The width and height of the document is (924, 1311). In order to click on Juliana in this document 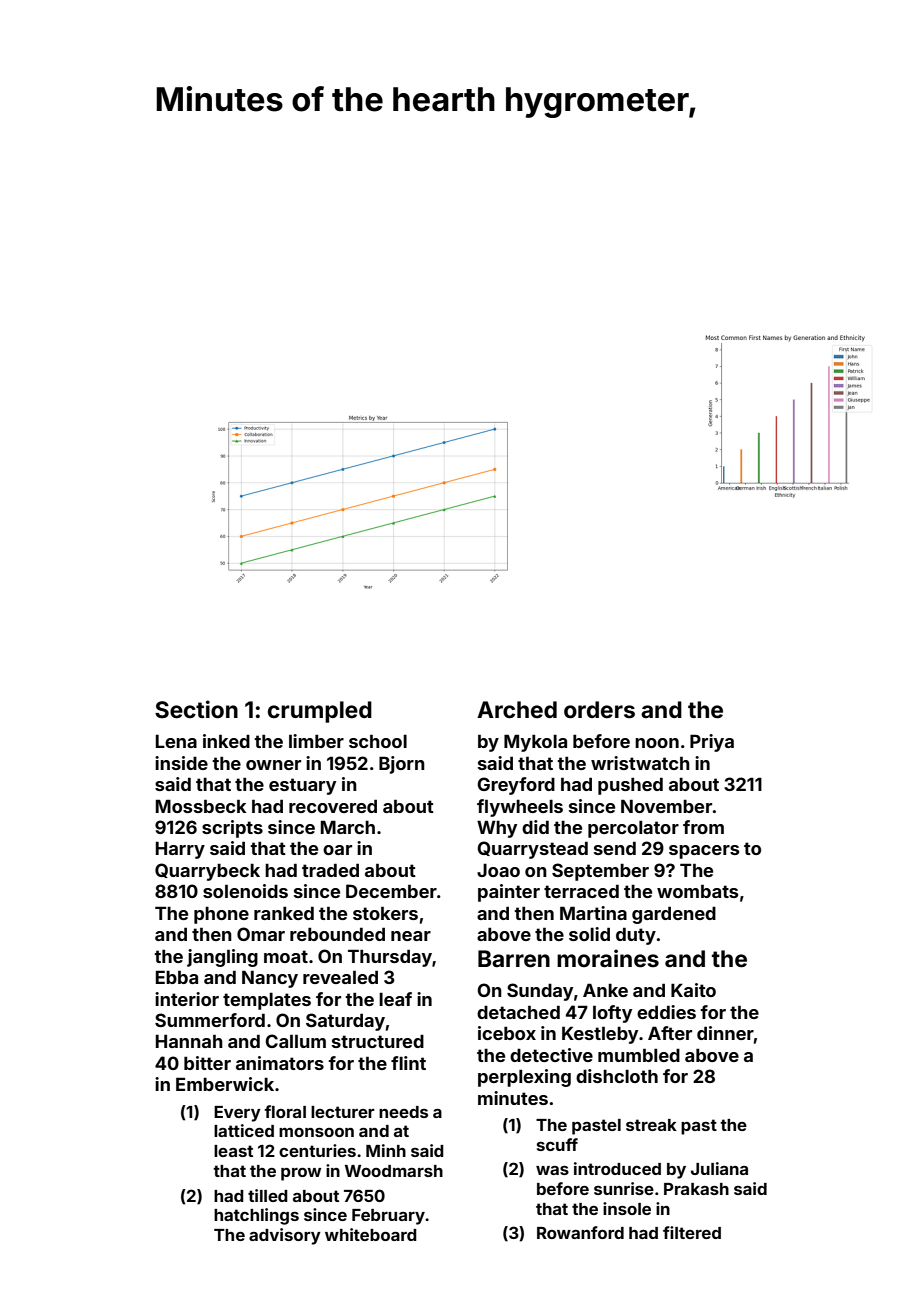, I will do `click(719, 1168)`.
